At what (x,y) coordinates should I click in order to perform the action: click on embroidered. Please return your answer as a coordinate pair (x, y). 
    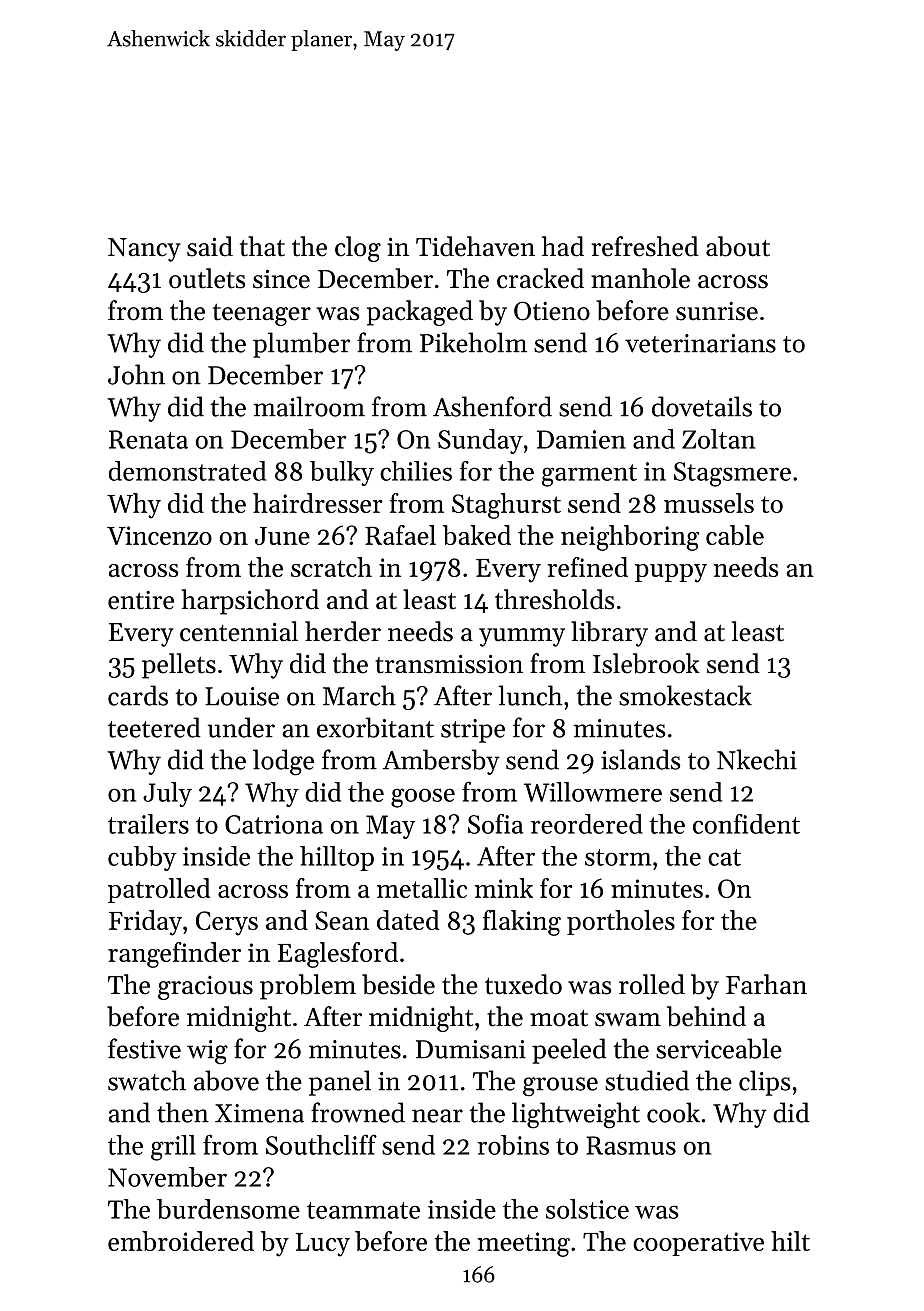
    Looking at the image, I should click on (181, 1241).
